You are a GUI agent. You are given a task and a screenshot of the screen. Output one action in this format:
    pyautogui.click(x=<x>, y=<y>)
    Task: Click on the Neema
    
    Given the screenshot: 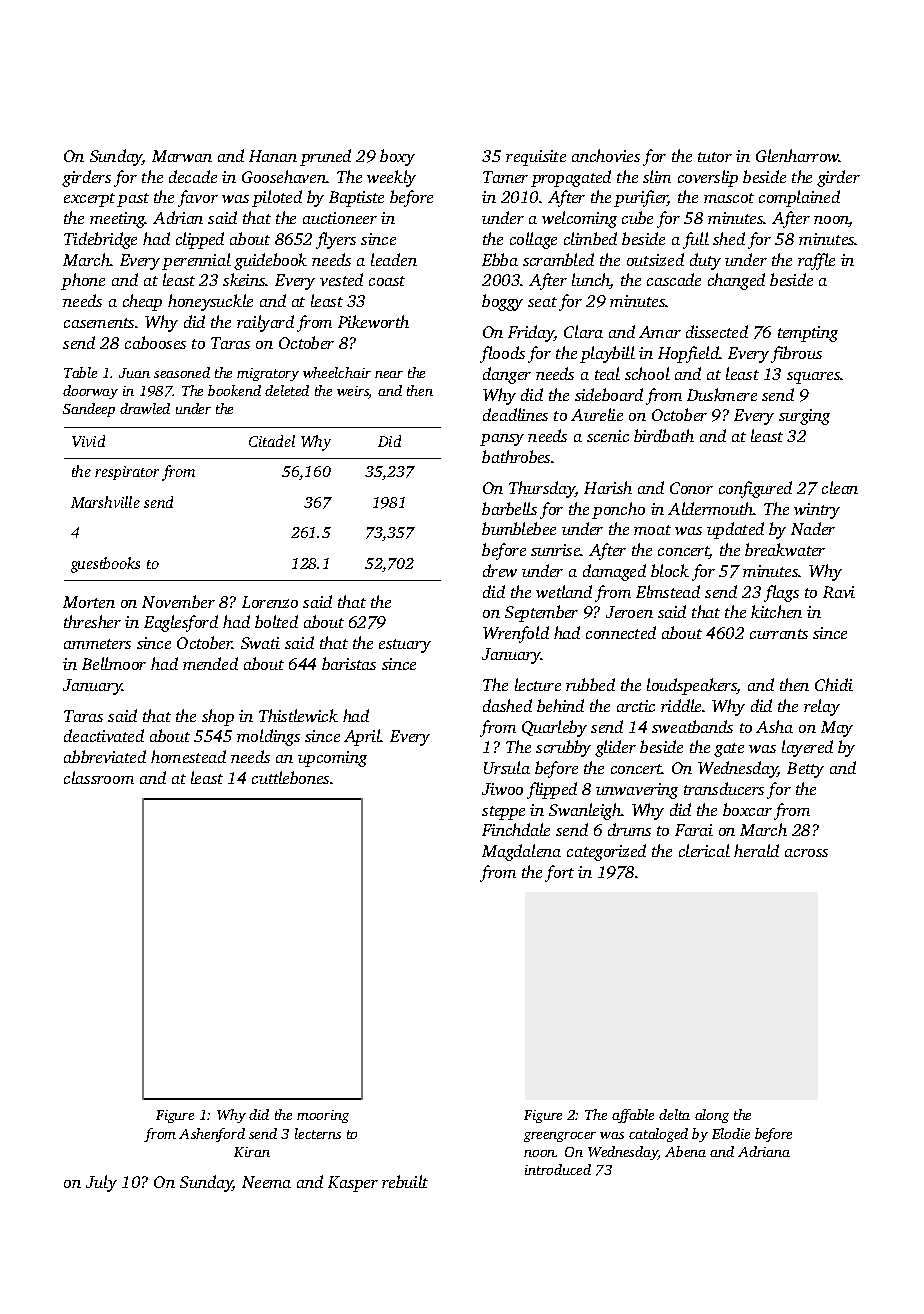 What is the action you would take?
    pyautogui.click(x=266, y=1182)
